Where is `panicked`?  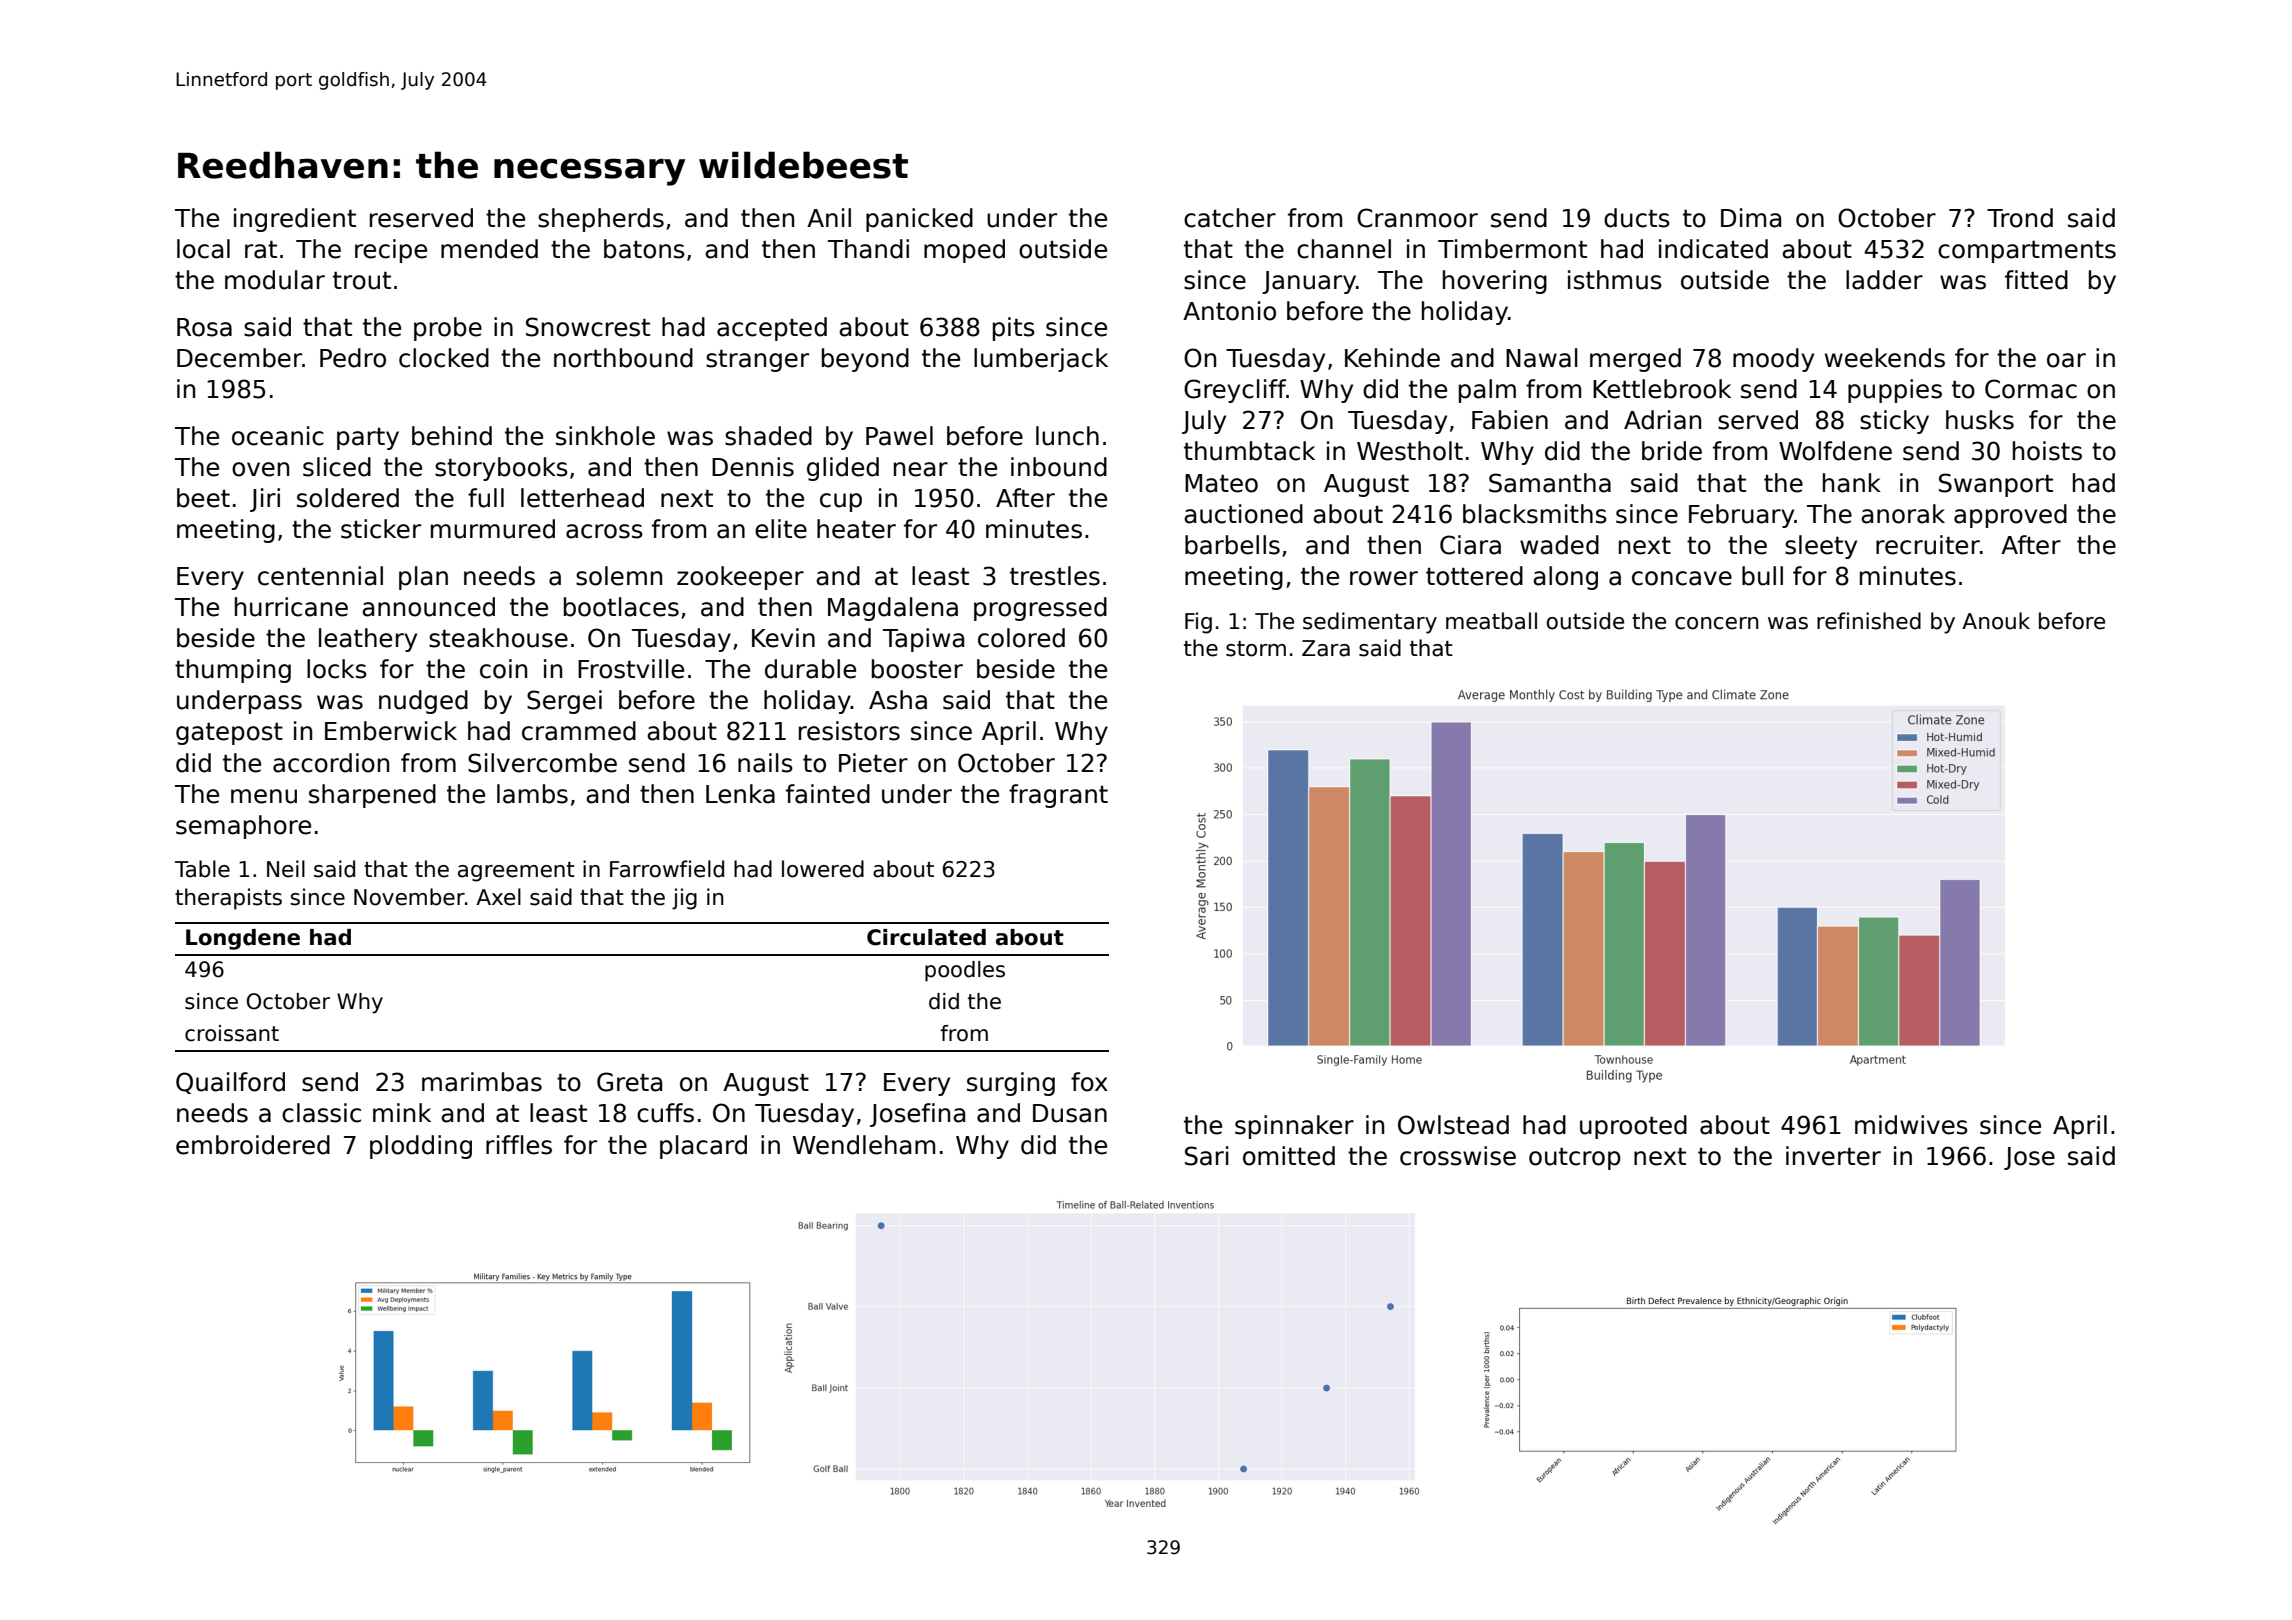 panicked is located at coordinates (919, 220).
